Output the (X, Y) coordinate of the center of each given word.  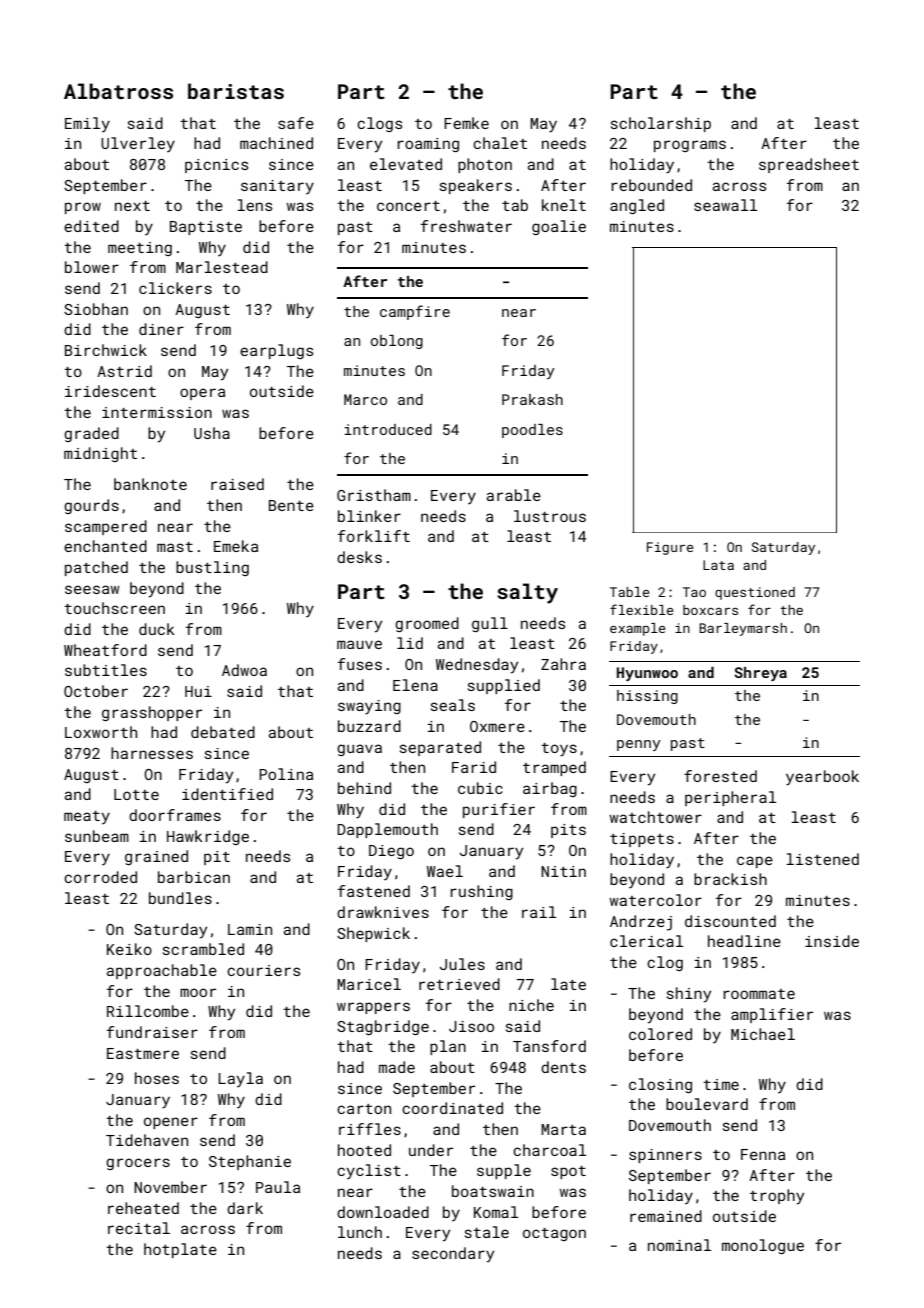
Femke (466, 123)
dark (245, 1208)
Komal (496, 1212)
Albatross (118, 91)
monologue (763, 1246)
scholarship (661, 124)
